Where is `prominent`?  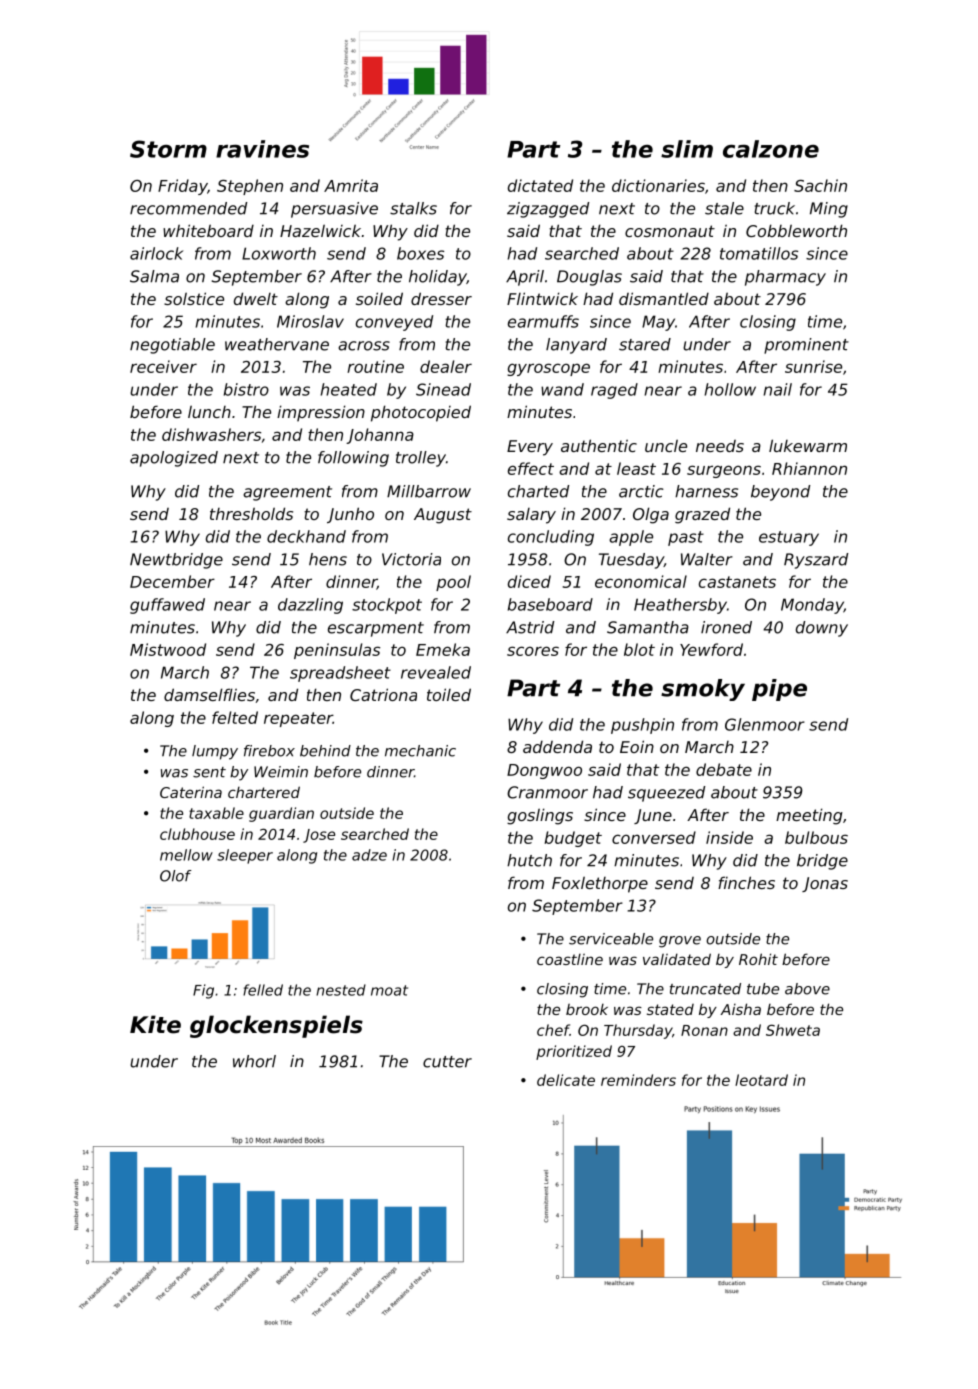
prominent is located at coordinates (806, 346).
